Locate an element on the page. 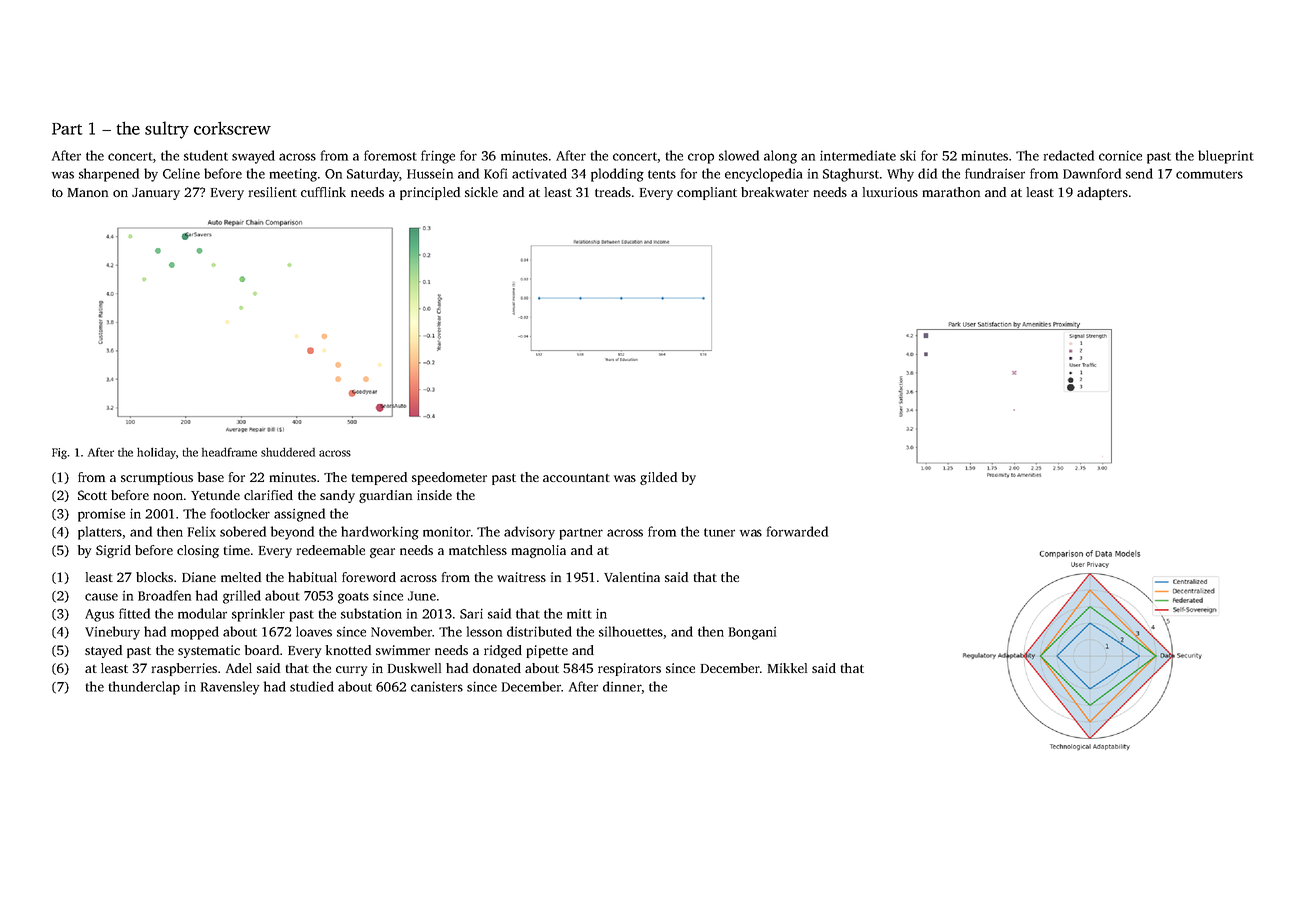  adapters is located at coordinates (1102, 193).
